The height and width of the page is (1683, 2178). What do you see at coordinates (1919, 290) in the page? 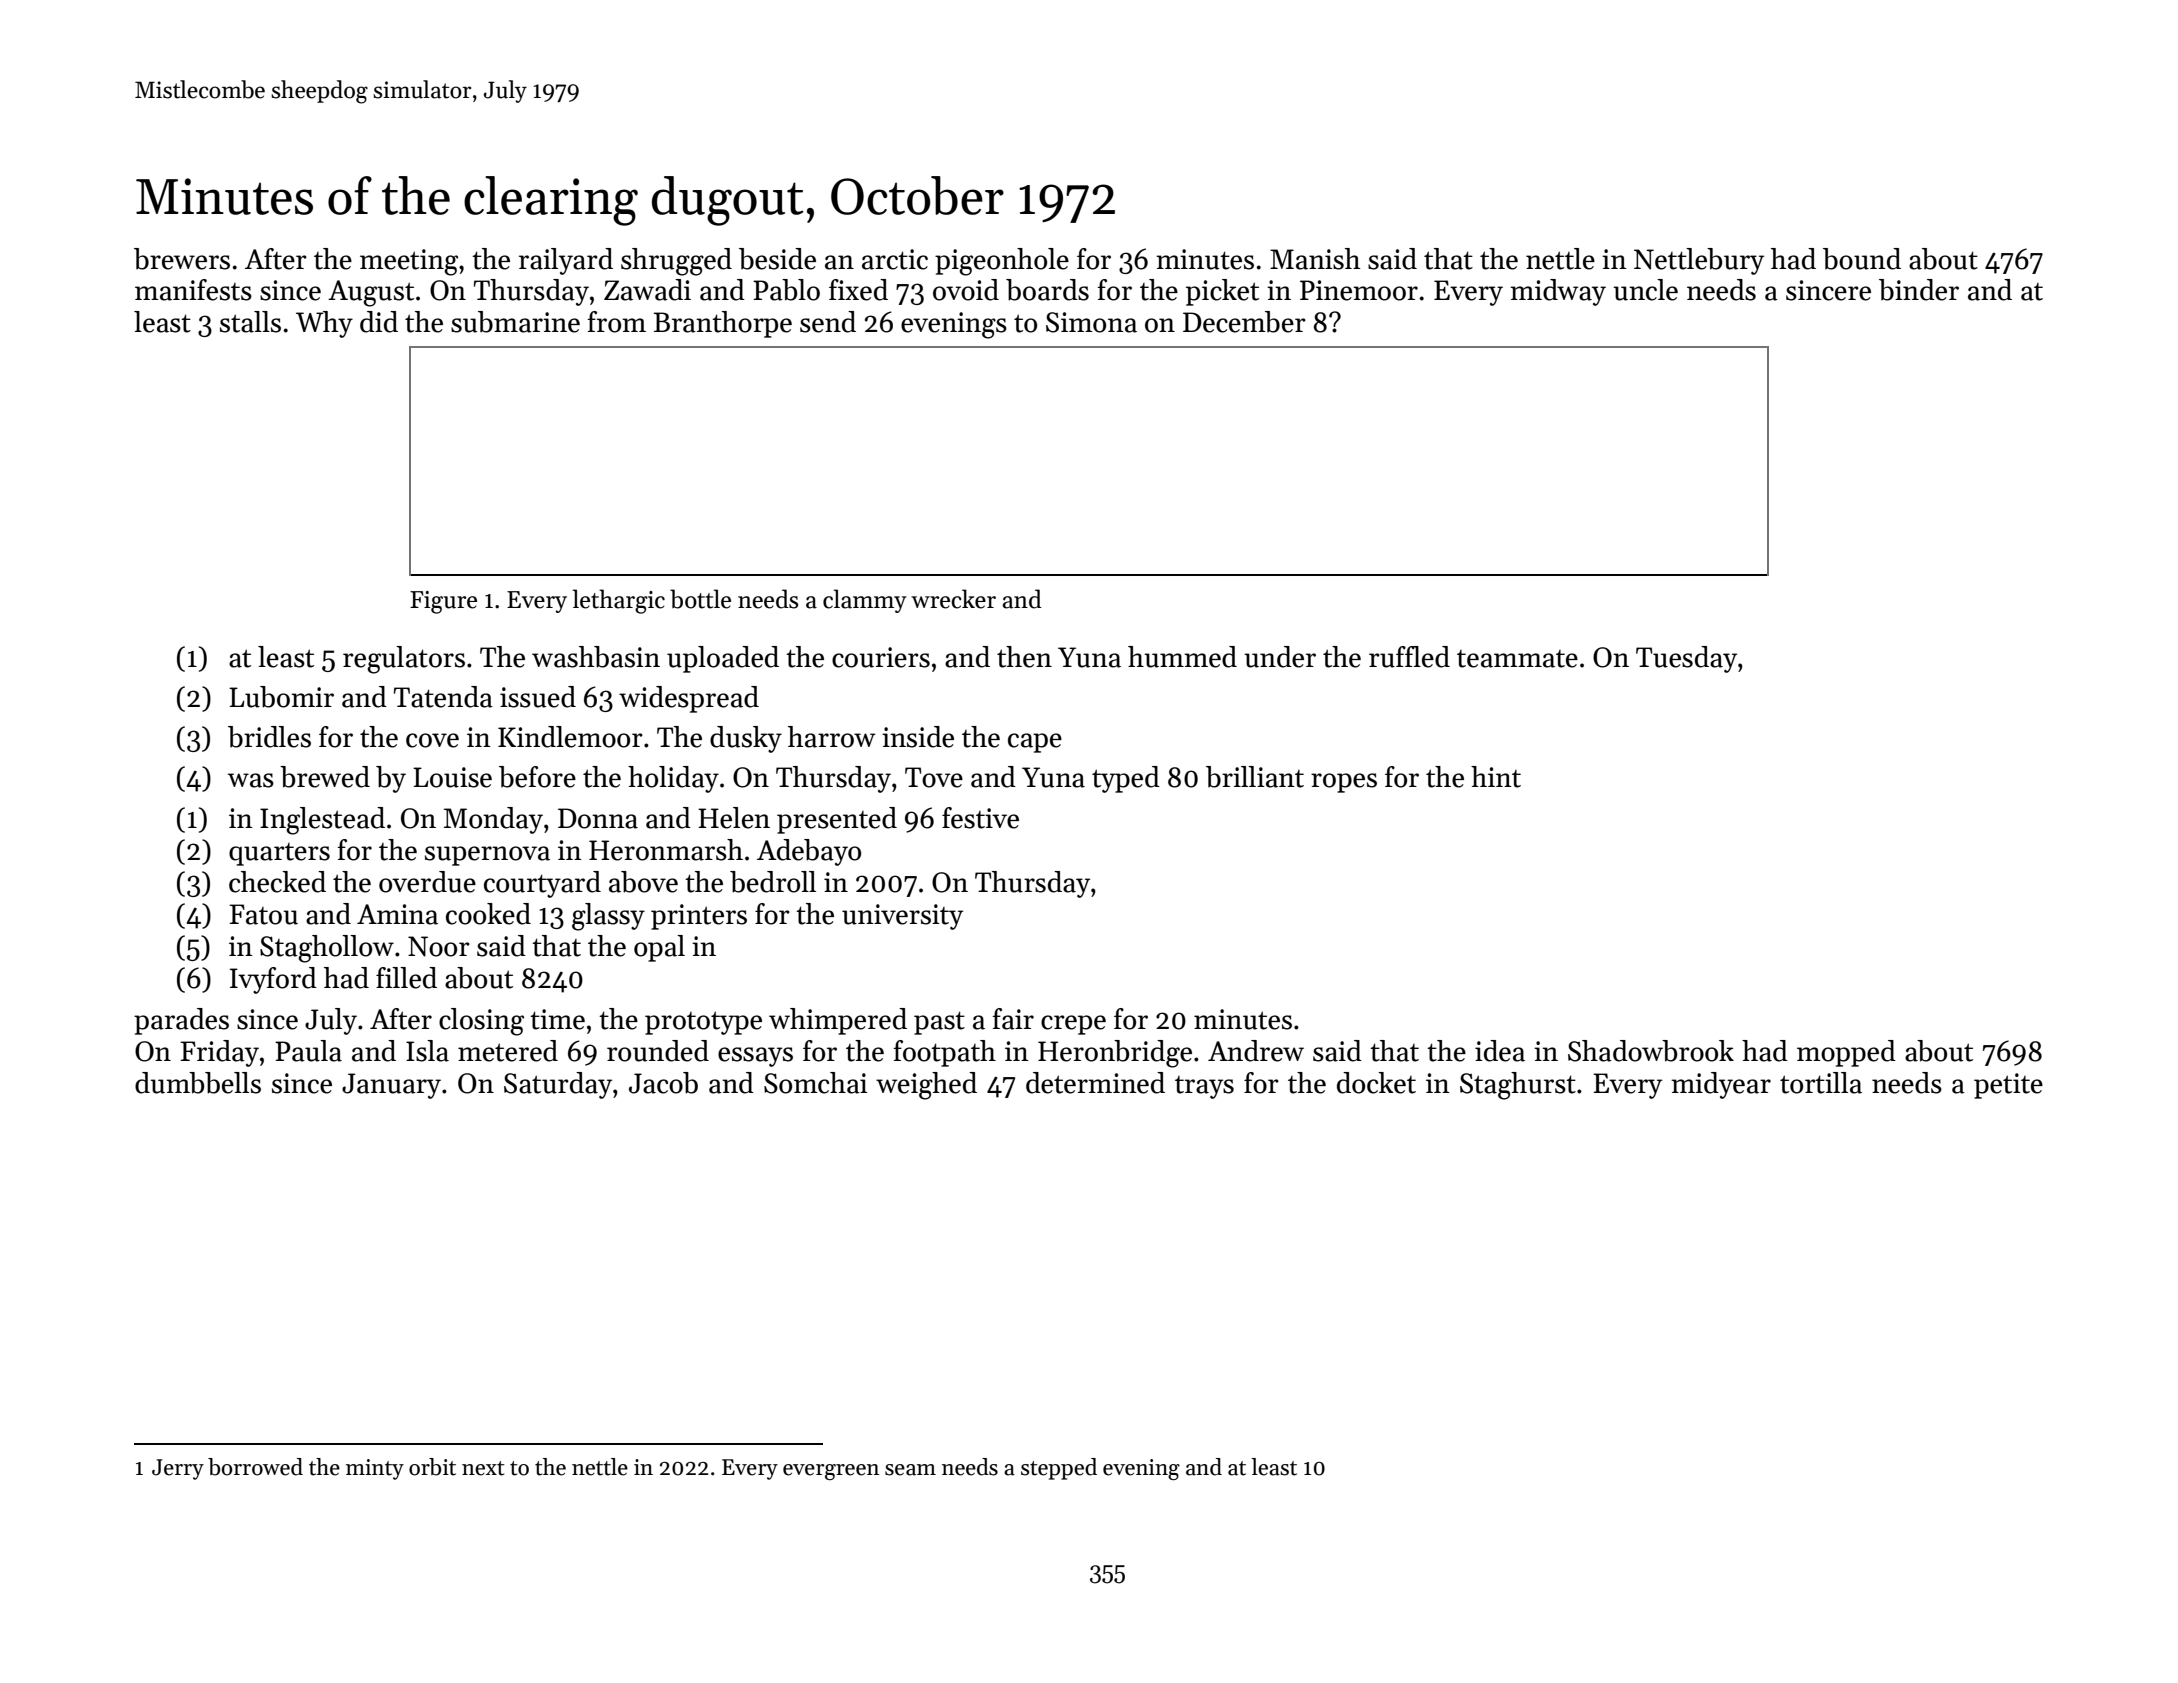
I see `binder` at bounding box center [1919, 290].
